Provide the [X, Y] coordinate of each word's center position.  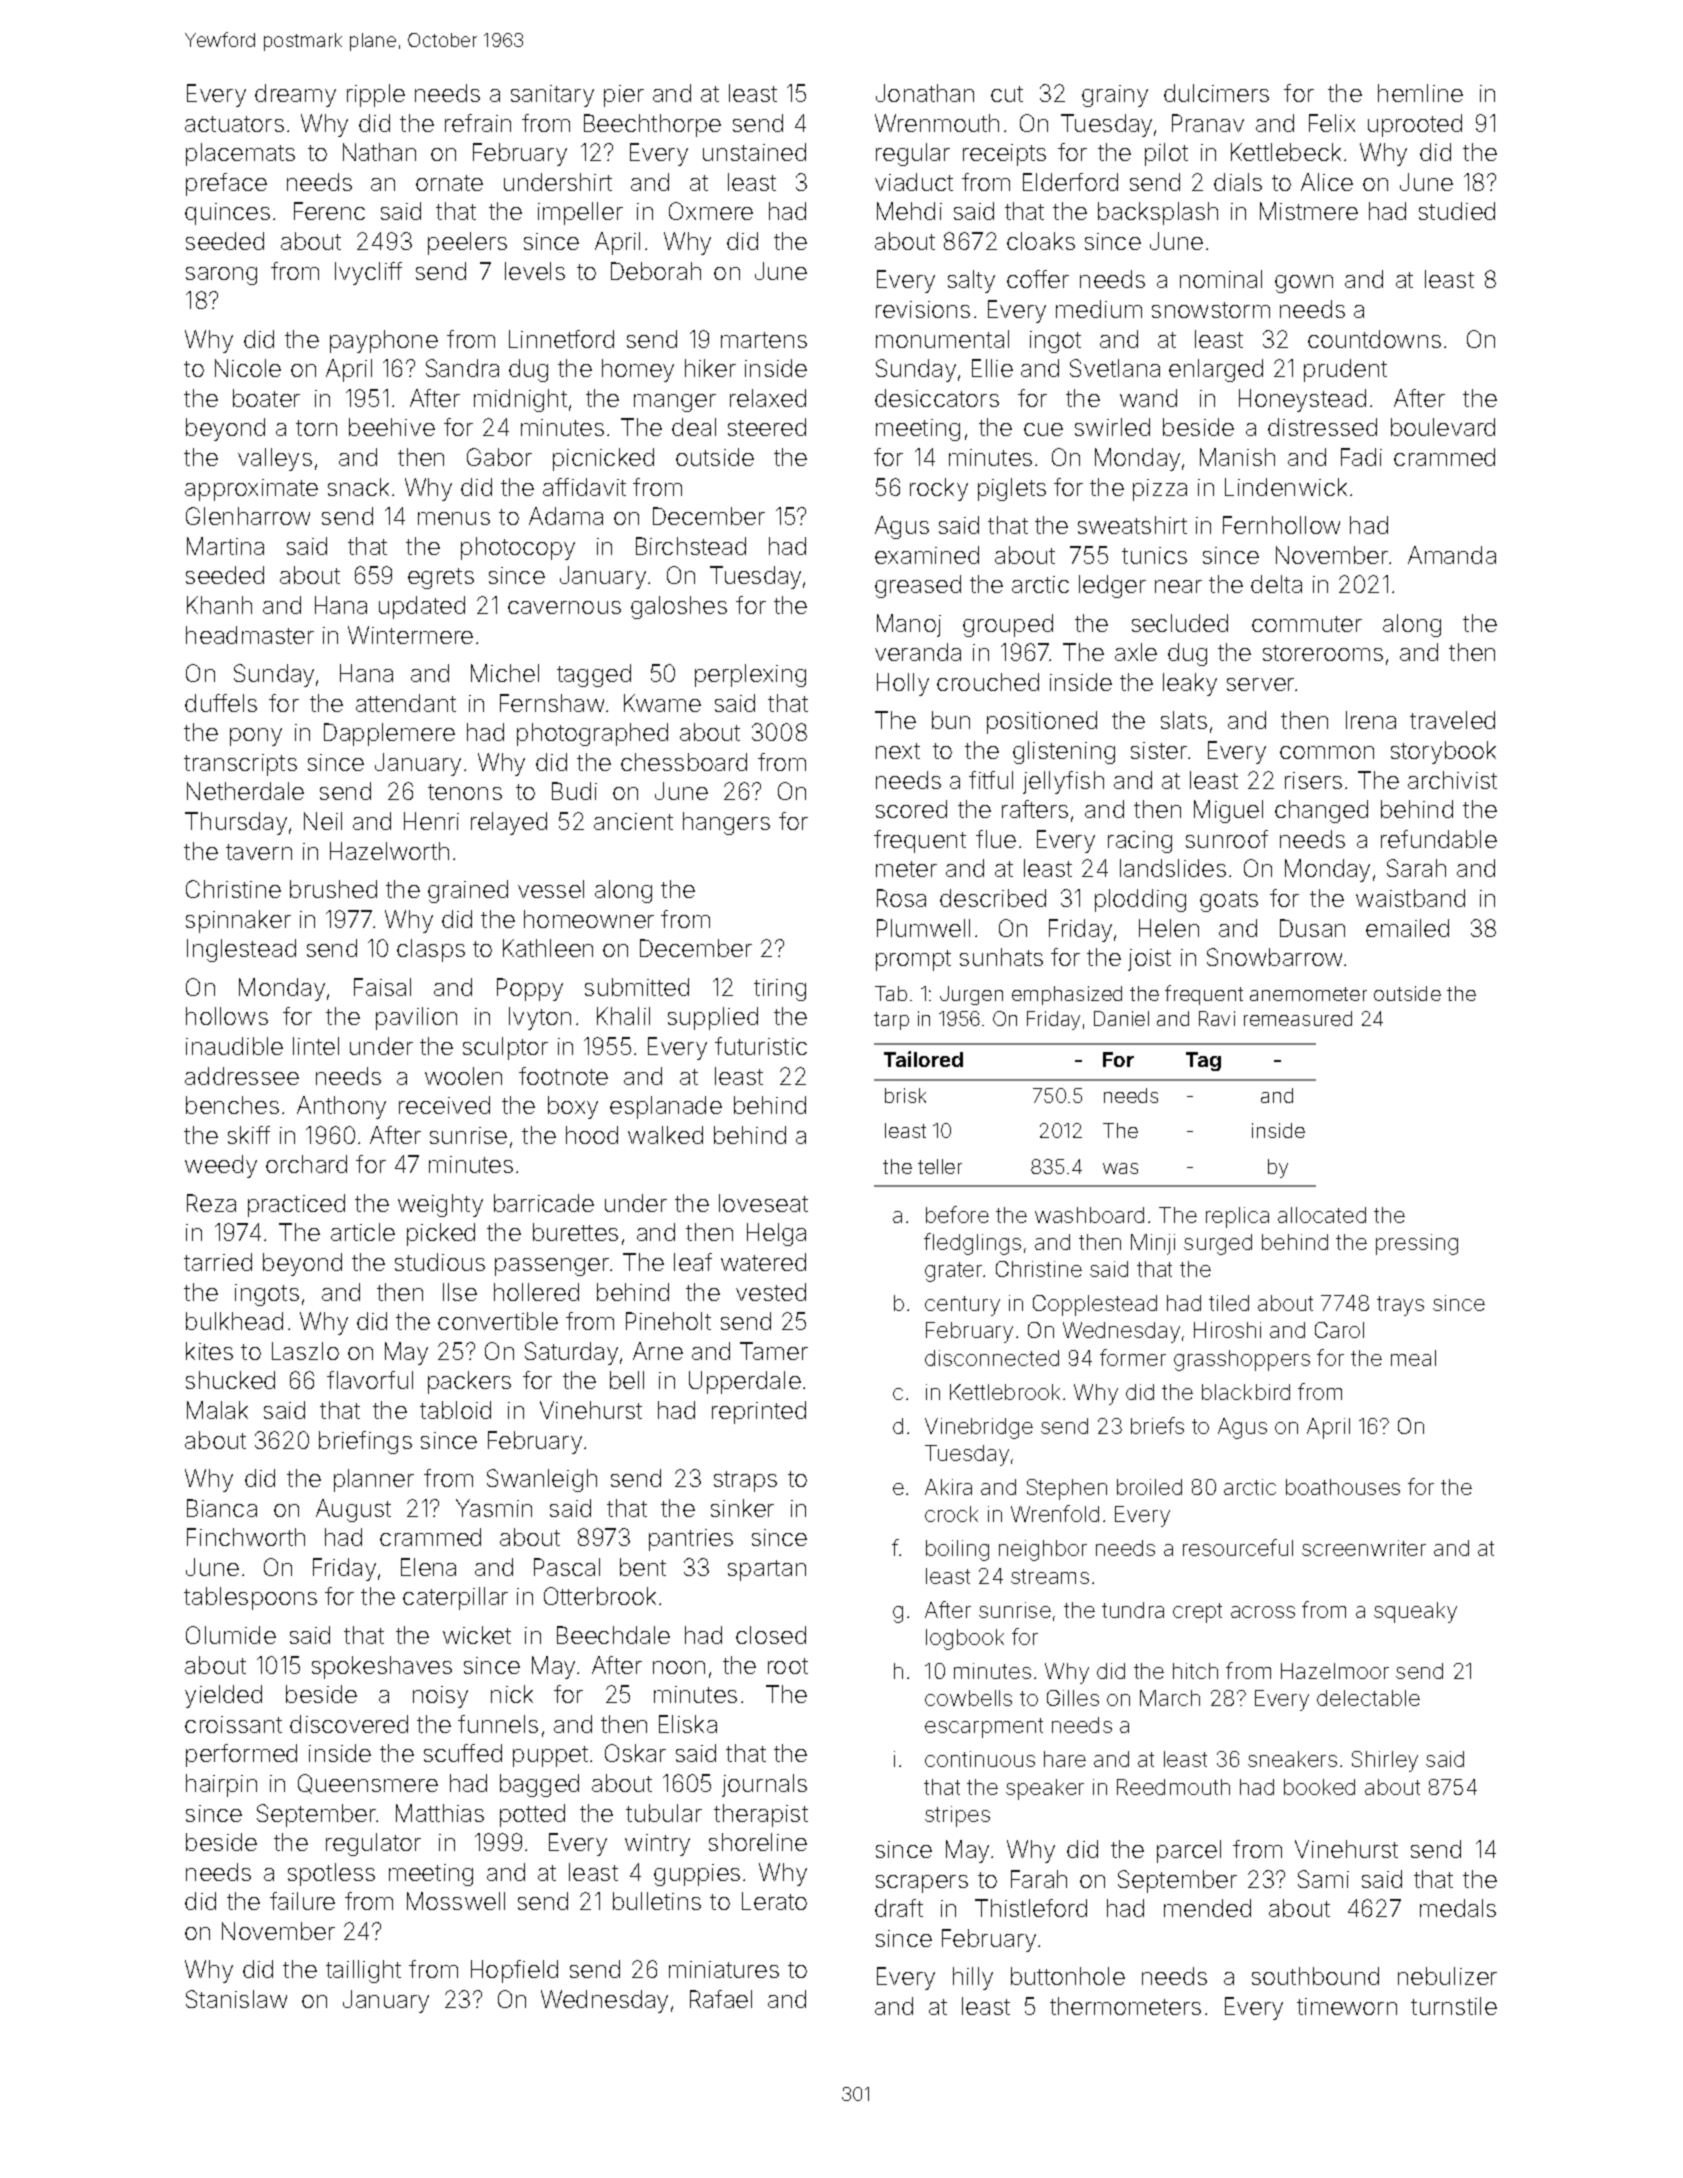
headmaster [250, 635]
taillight [363, 1971]
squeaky [1415, 1612]
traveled [1452, 720]
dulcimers [1216, 93]
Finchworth [246, 1537]
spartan [767, 1570]
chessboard [684, 762]
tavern [259, 852]
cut [1007, 94]
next [898, 751]
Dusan [1312, 928]
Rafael [721, 1999]
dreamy [295, 95]
